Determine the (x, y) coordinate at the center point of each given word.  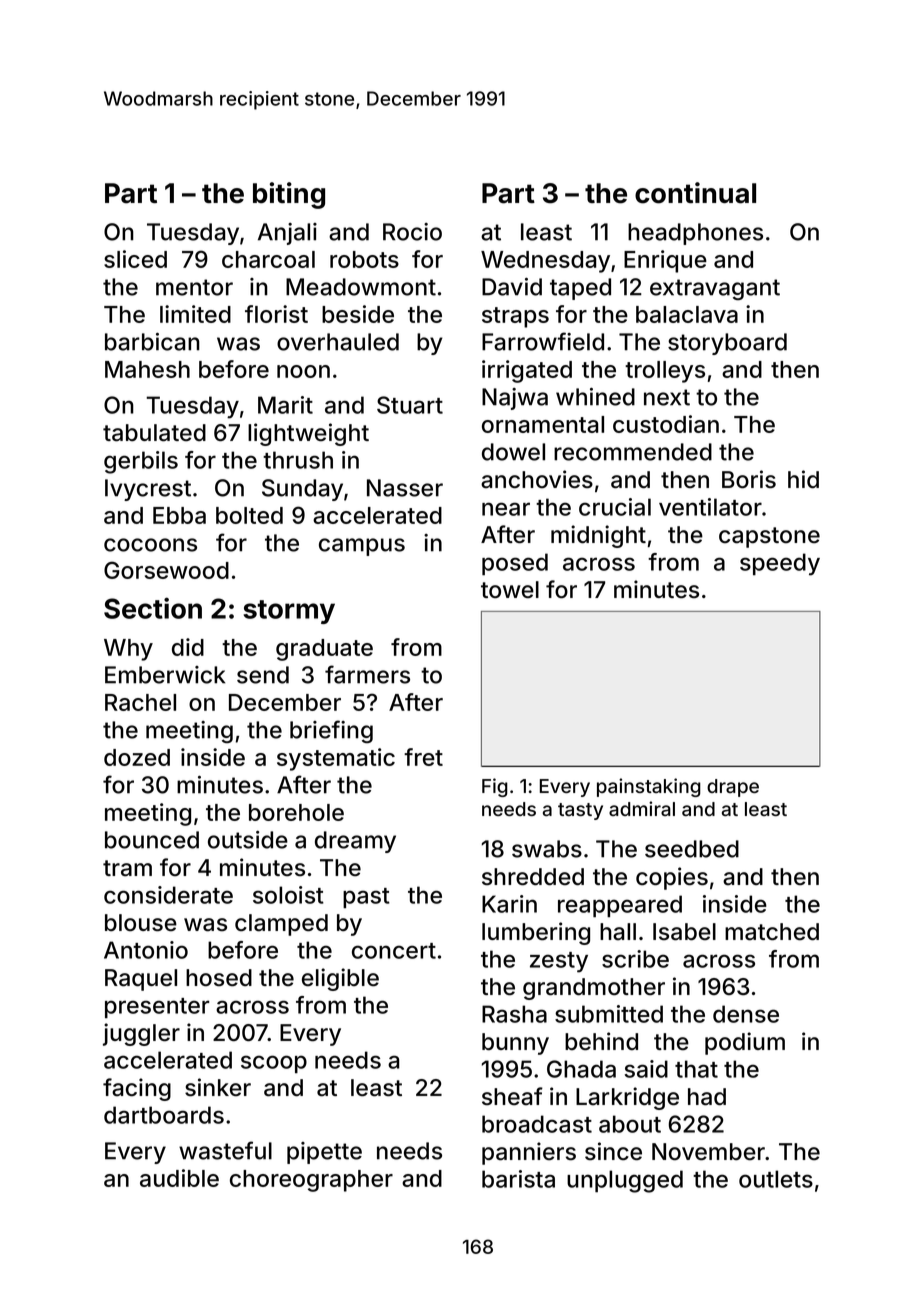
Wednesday (545, 262)
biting (289, 195)
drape (733, 788)
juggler (141, 1034)
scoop (274, 1064)
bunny (515, 1044)
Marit (285, 405)
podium (745, 1043)
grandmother (594, 989)
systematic (336, 759)
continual (695, 193)
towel (510, 589)
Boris (749, 479)
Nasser (405, 488)
